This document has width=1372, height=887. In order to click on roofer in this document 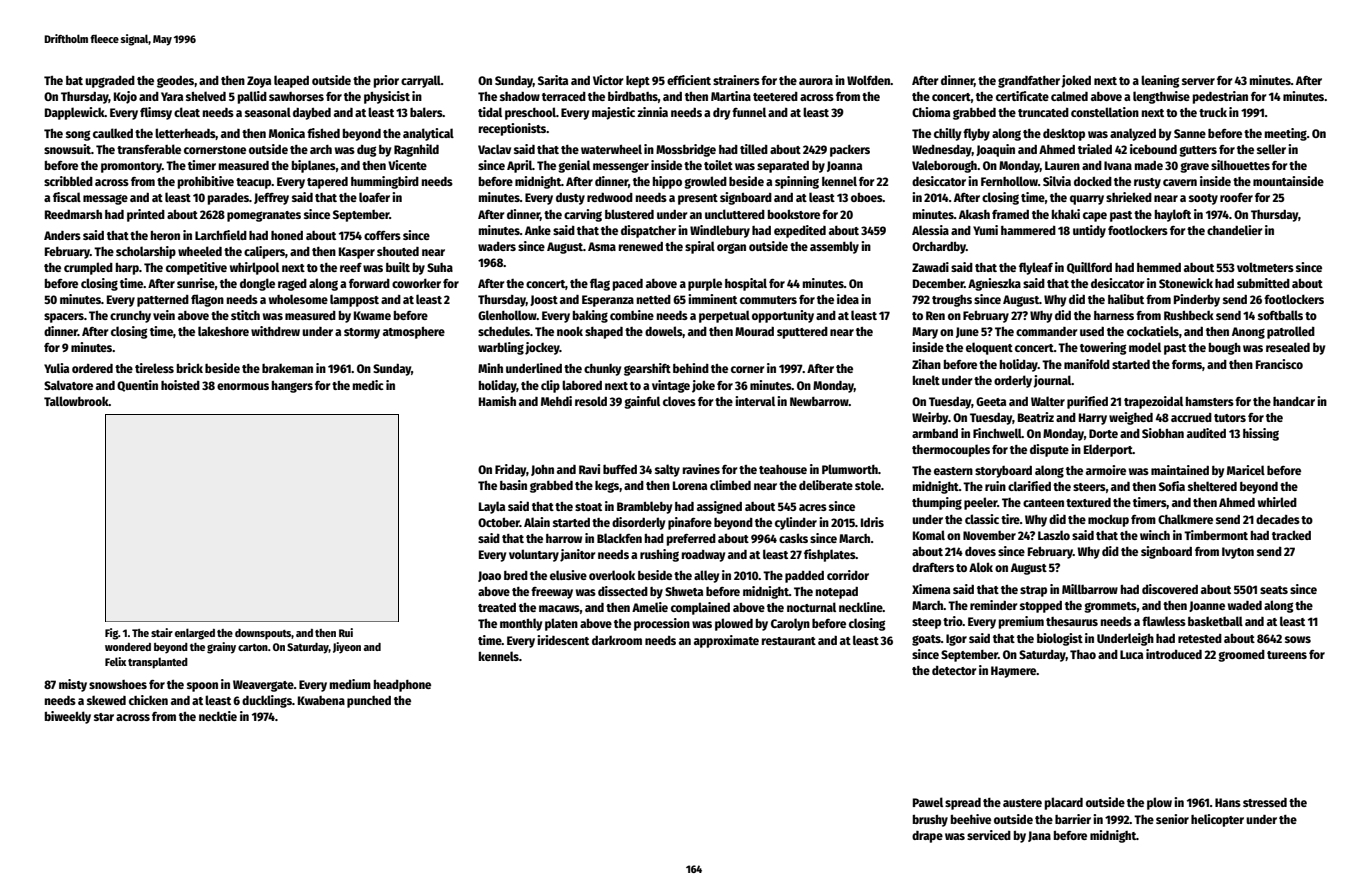, I will do `click(1236, 197)`.
